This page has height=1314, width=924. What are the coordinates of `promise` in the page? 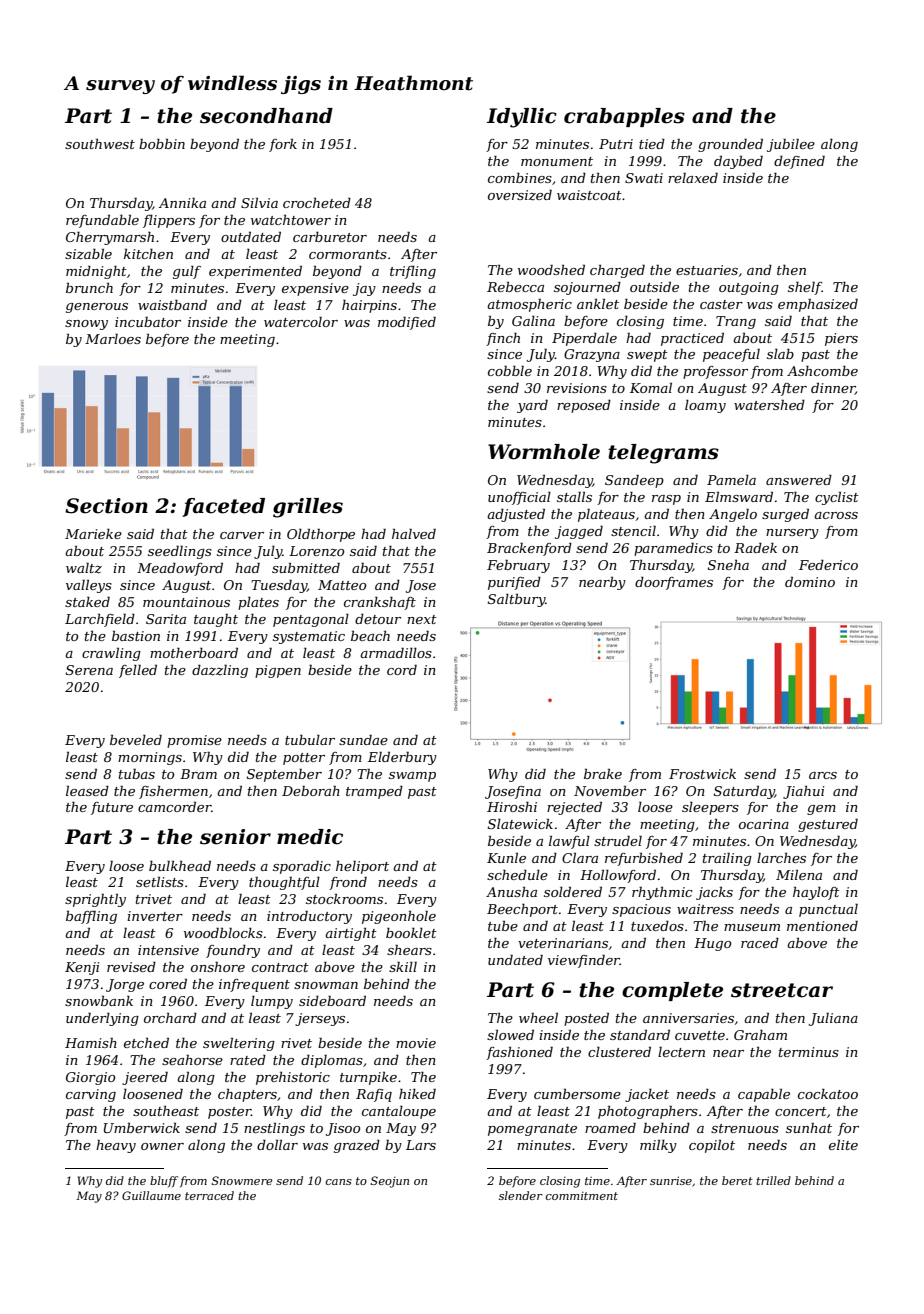 It's located at (194, 741).
